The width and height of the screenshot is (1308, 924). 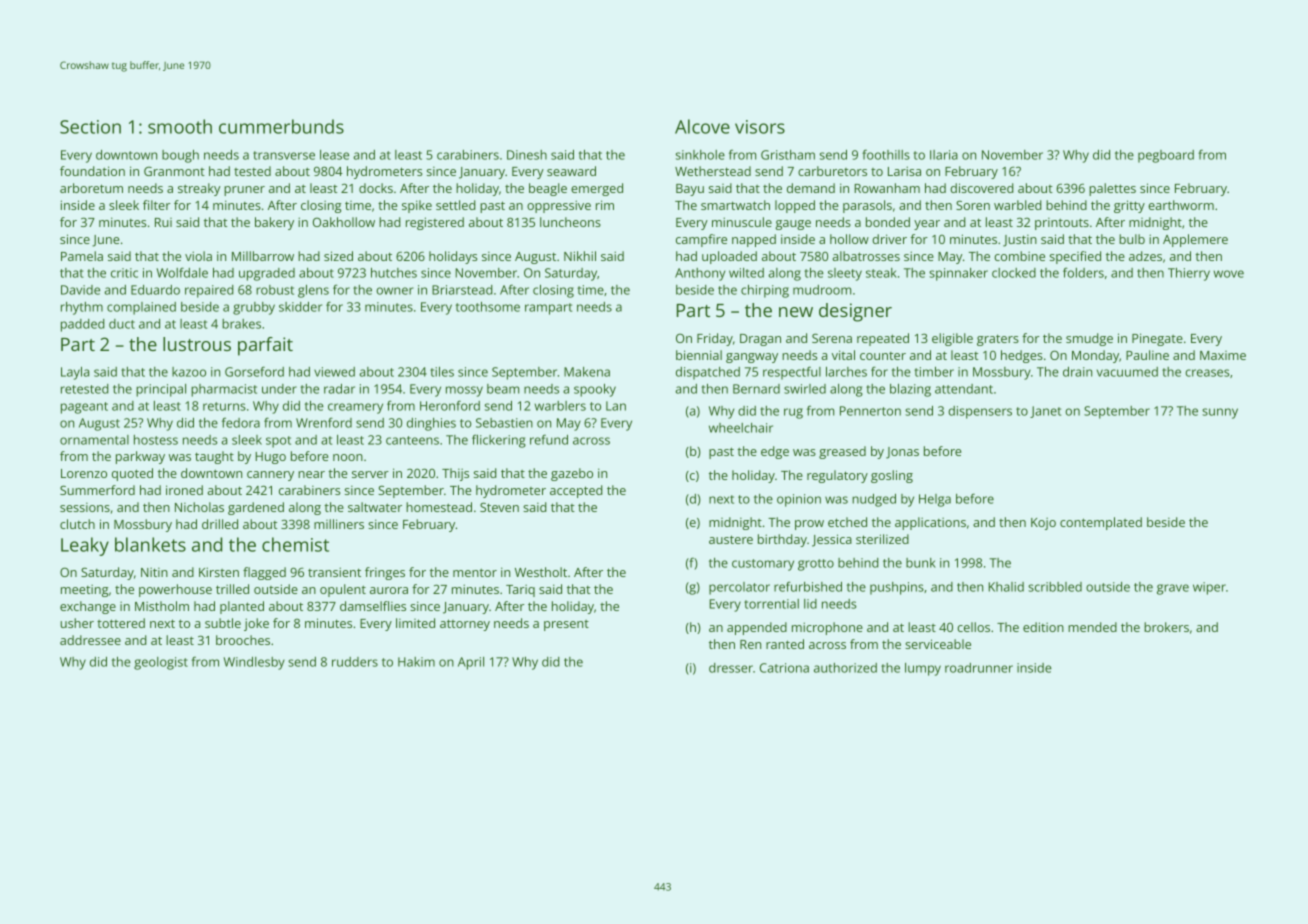 What do you see at coordinates (311, 474) in the screenshot?
I see `near` at bounding box center [311, 474].
